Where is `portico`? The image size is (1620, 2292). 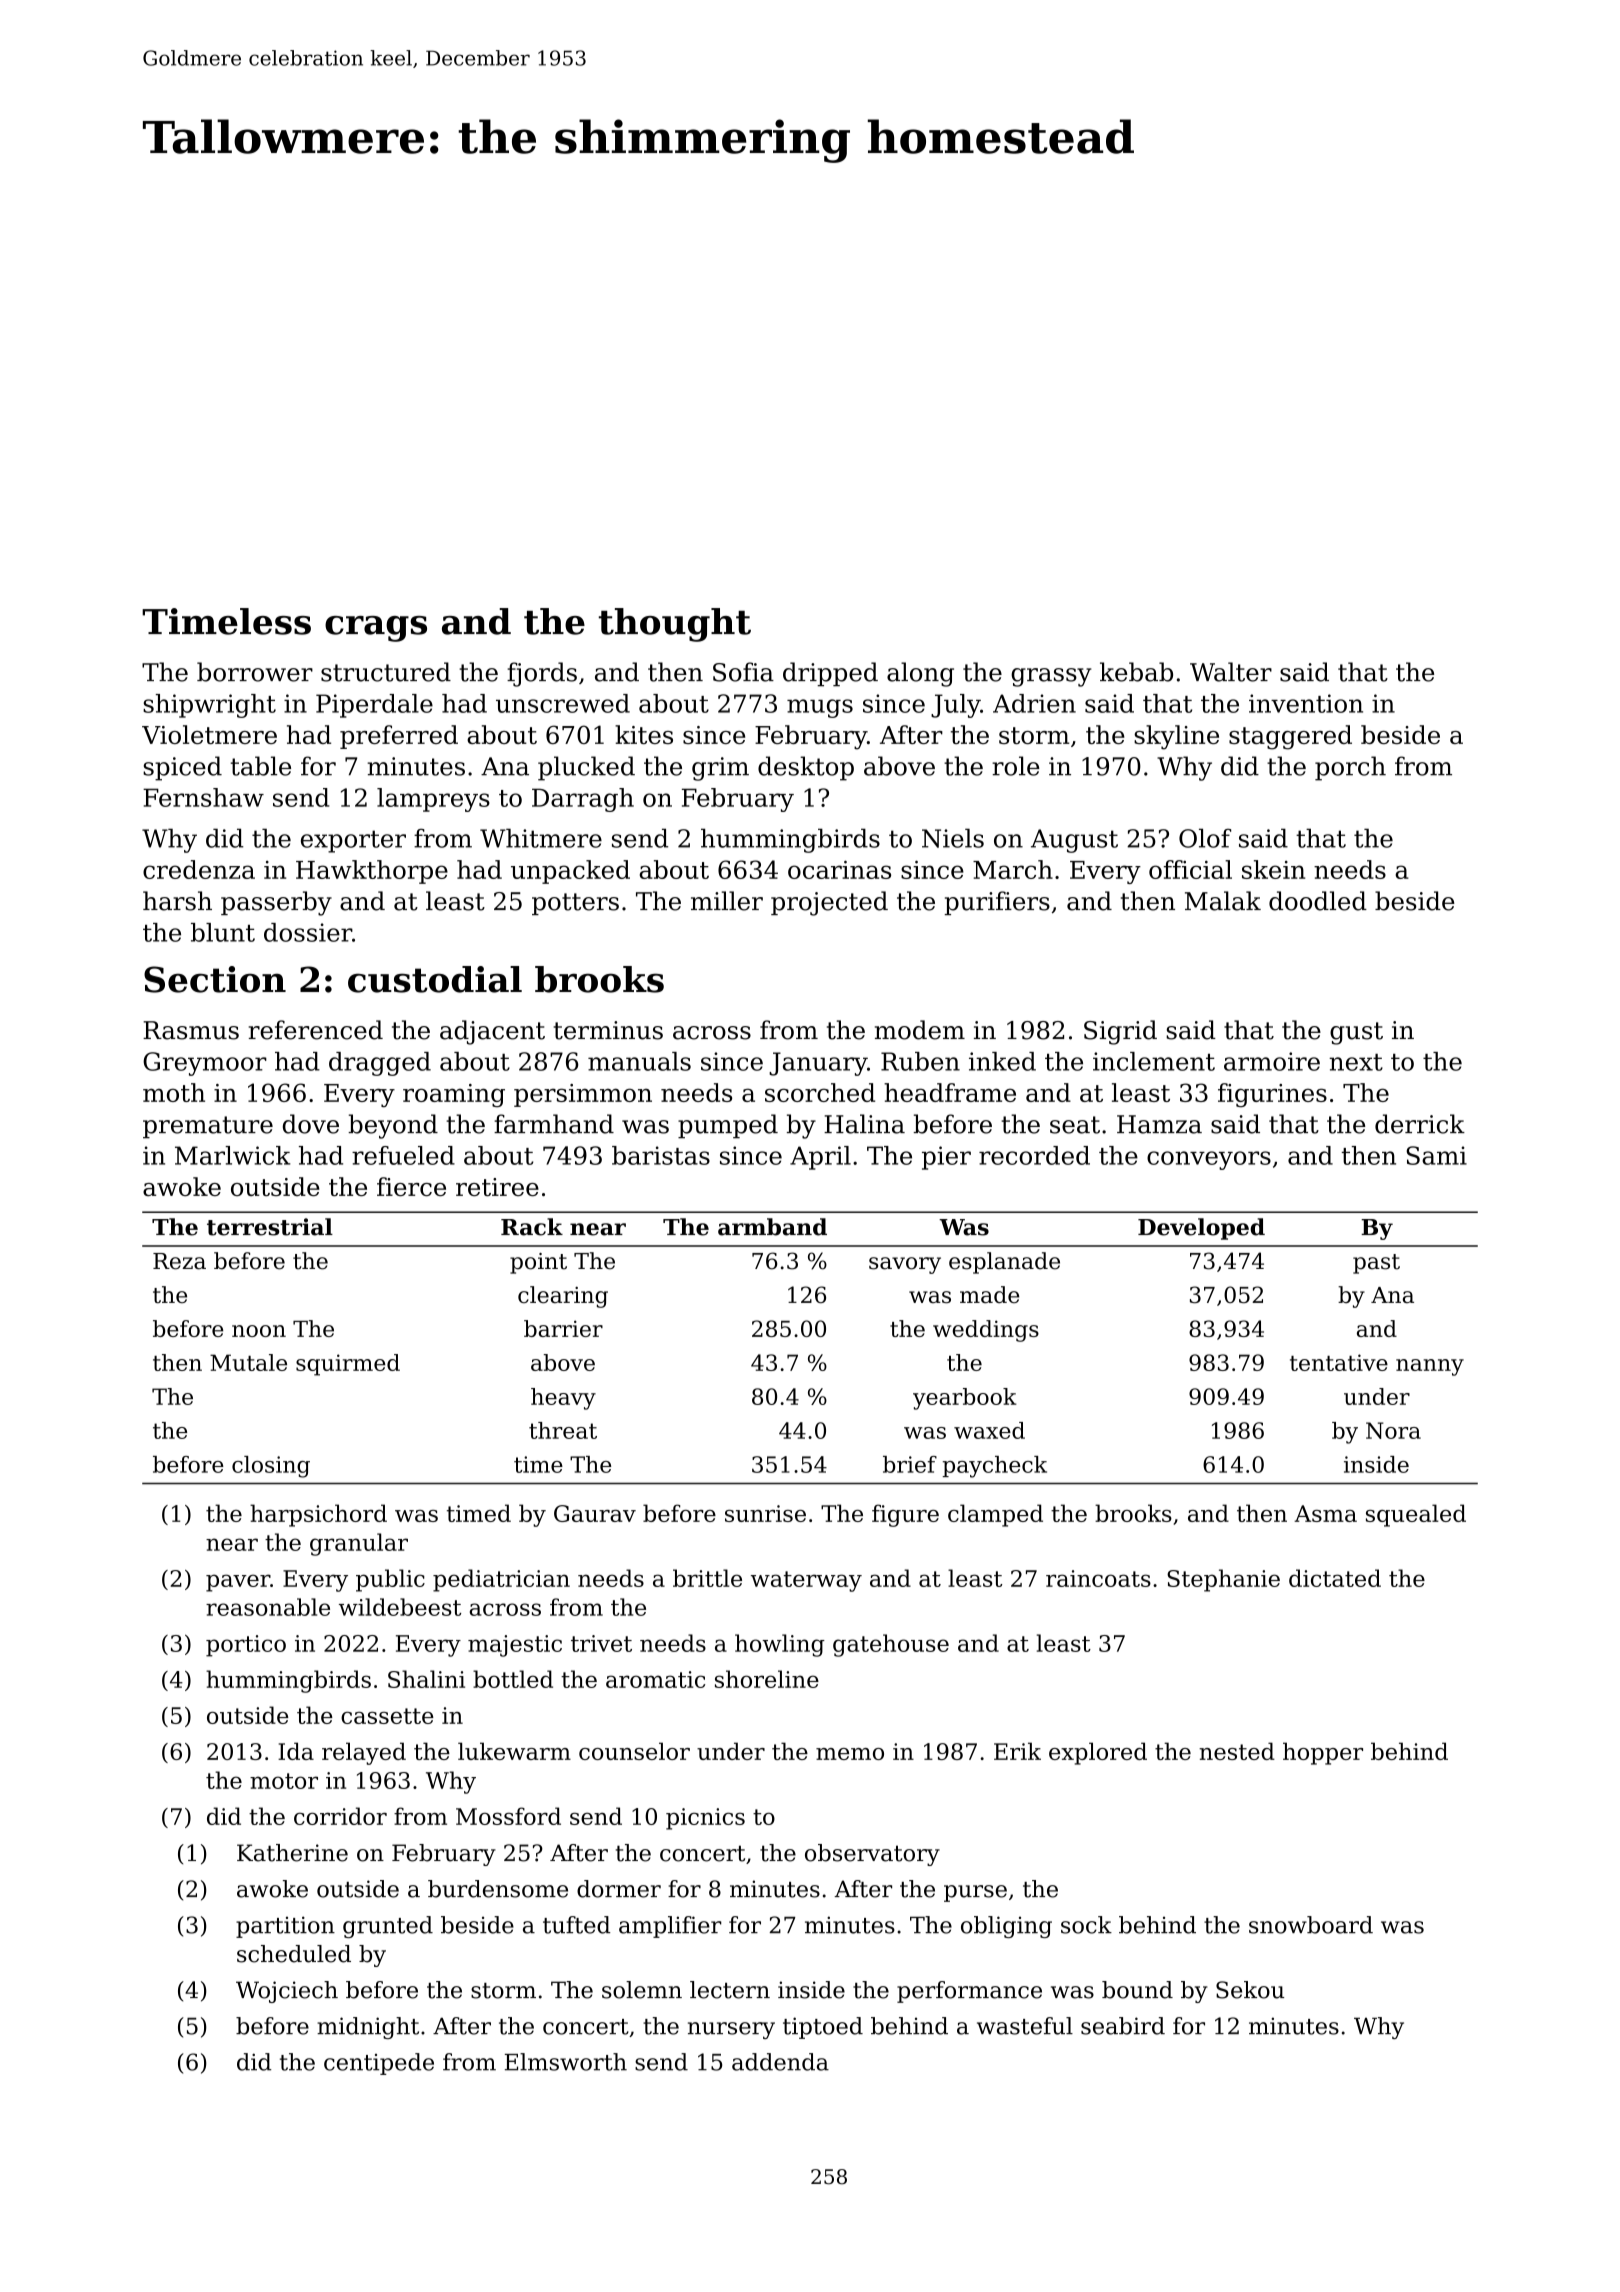
portico is located at coordinates (246, 1646).
